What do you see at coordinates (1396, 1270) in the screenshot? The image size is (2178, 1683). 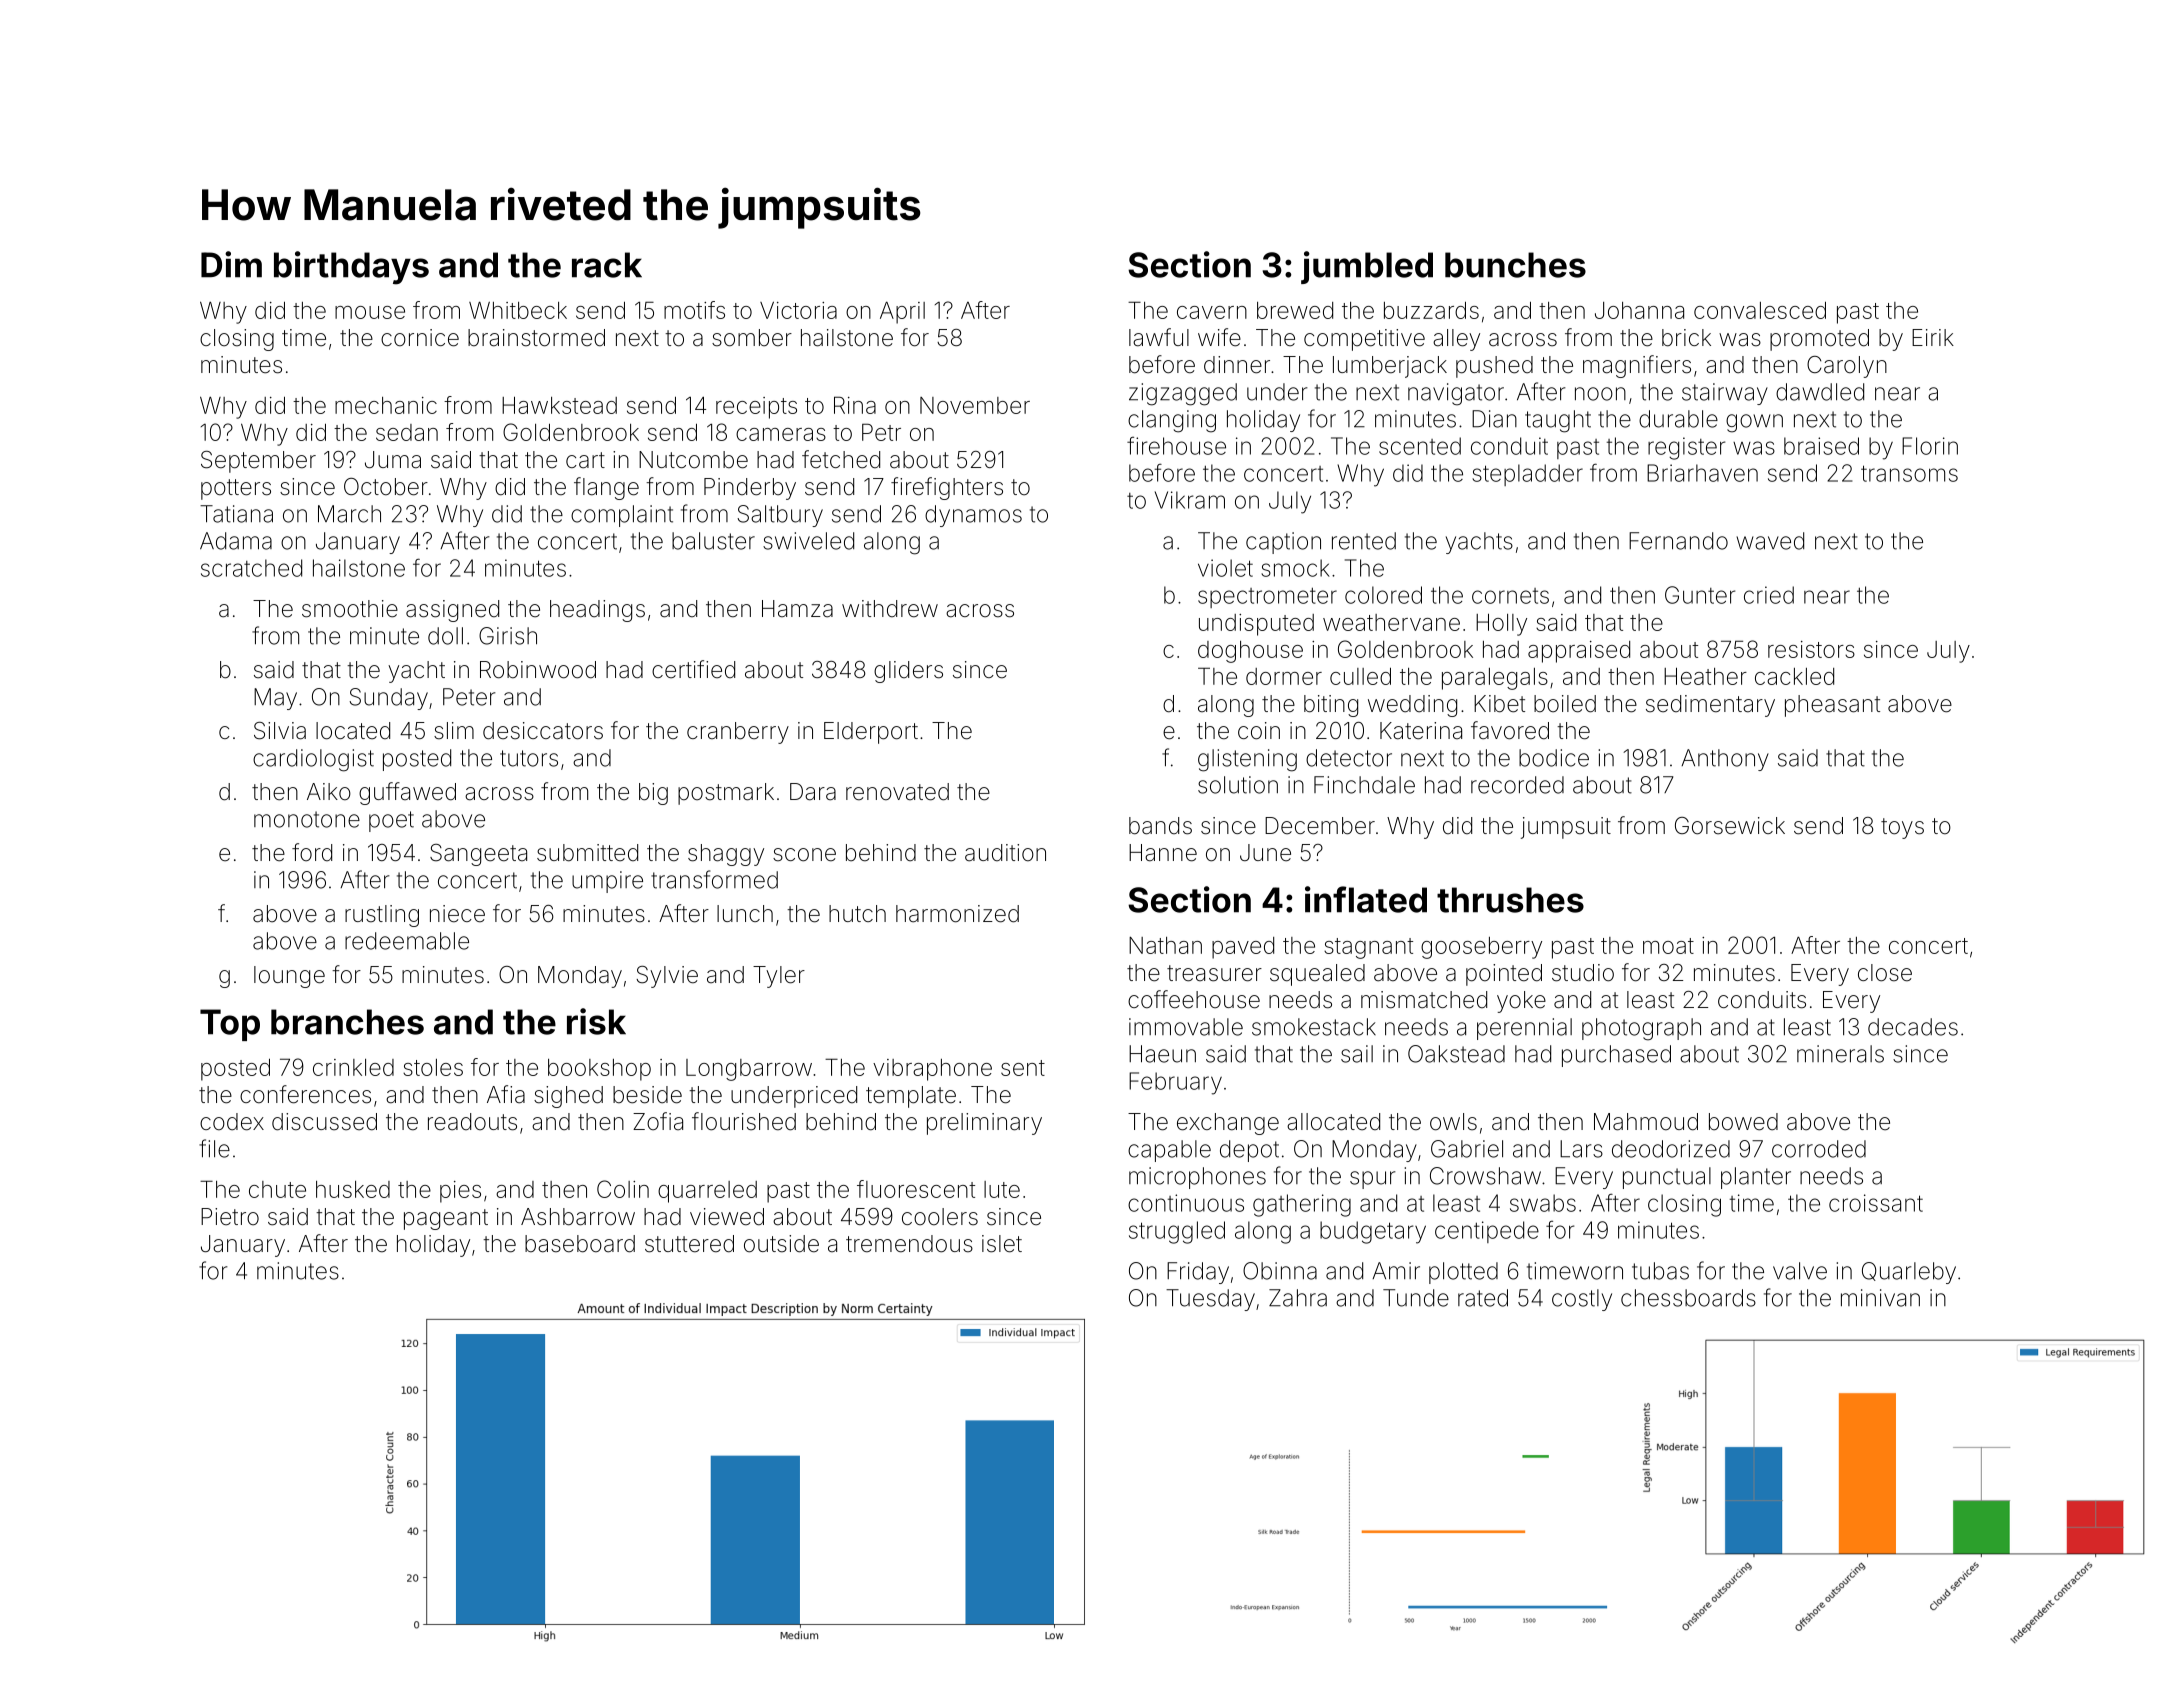 I see `Amir` at bounding box center [1396, 1270].
